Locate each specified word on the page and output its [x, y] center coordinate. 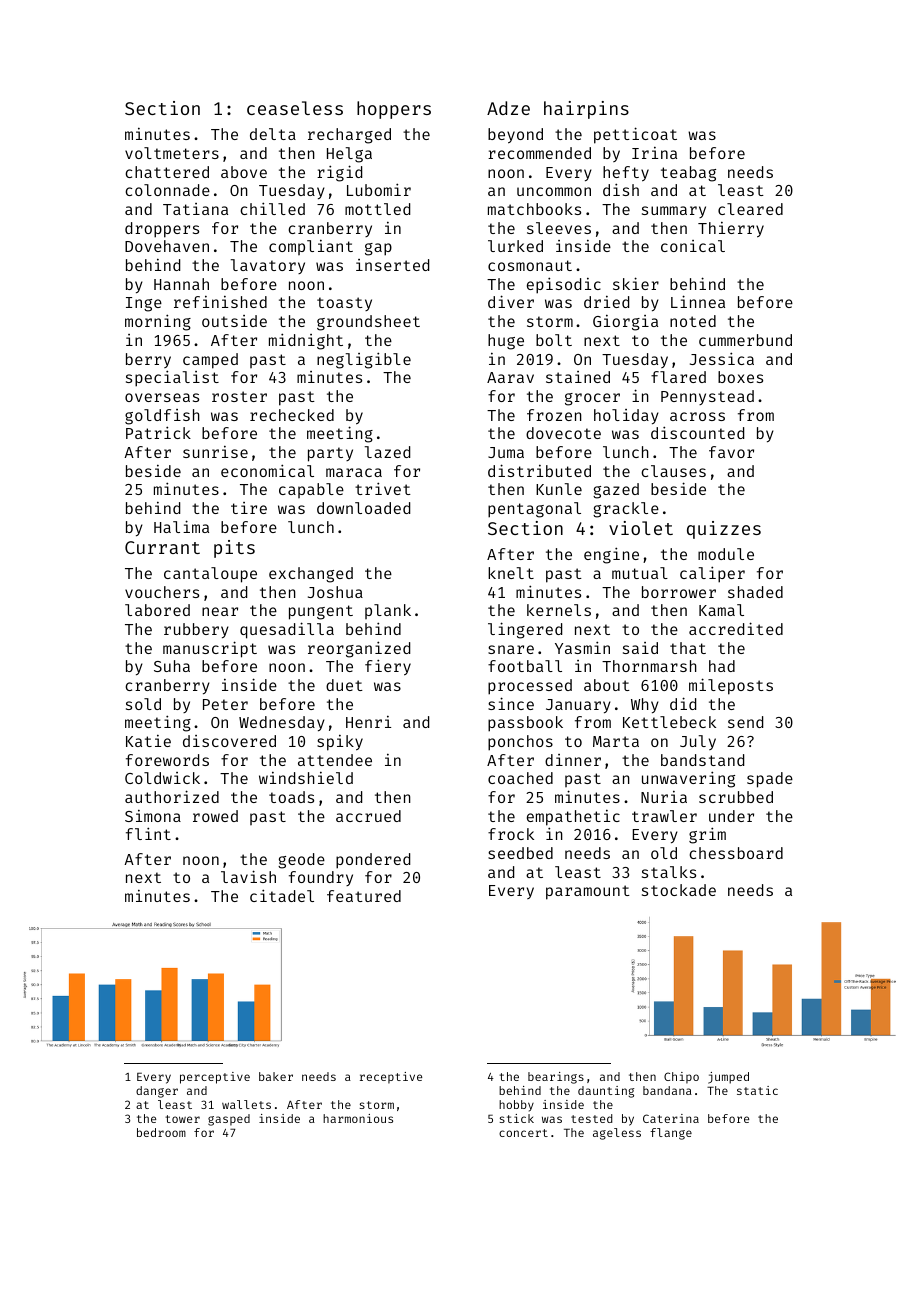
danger [157, 1092]
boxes [740, 377]
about [607, 685]
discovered [229, 741]
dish [621, 189]
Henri [368, 722]
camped [210, 361]
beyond [515, 136]
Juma [506, 452]
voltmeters [172, 153]
